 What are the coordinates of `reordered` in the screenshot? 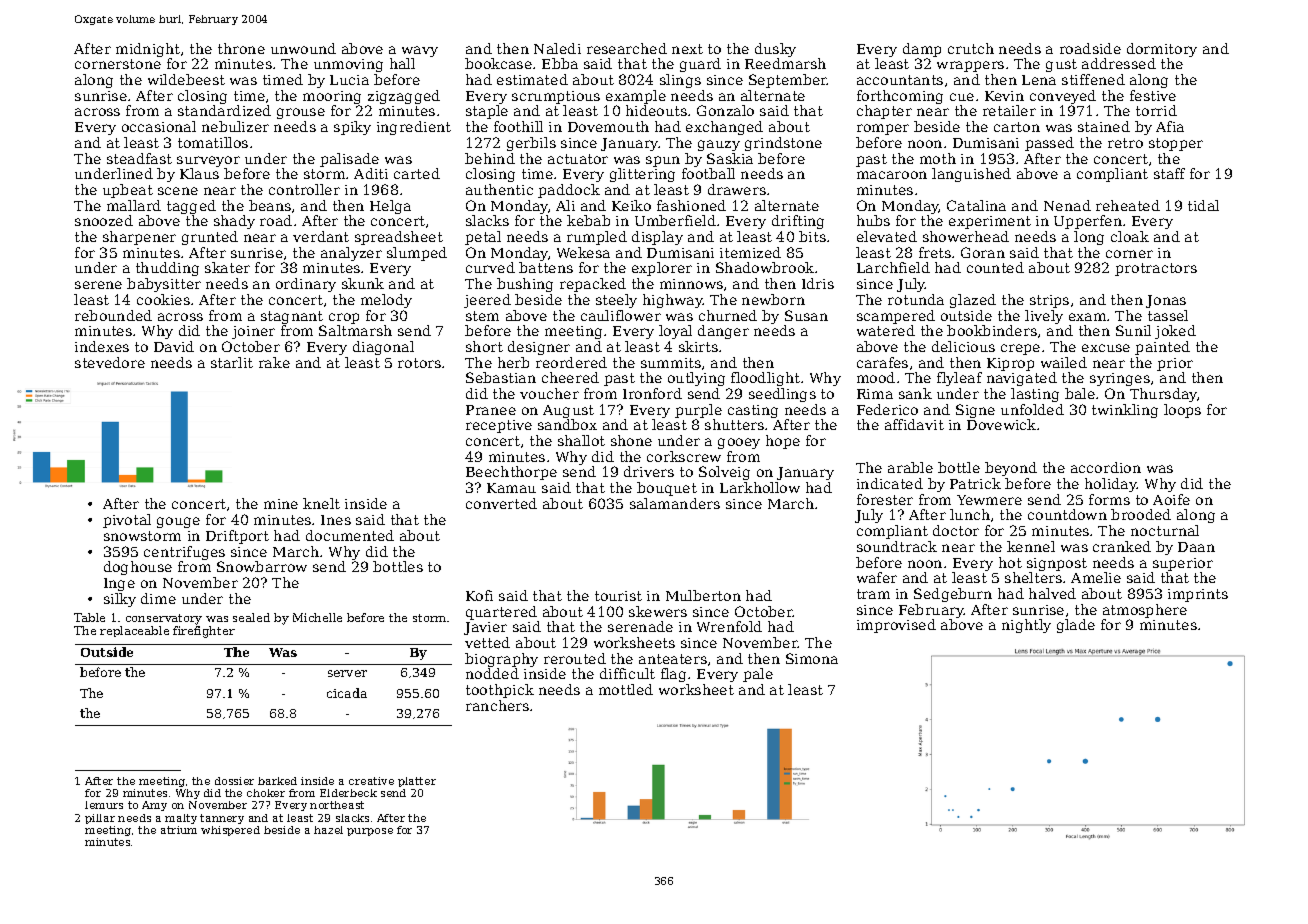 It's located at (571, 362).
